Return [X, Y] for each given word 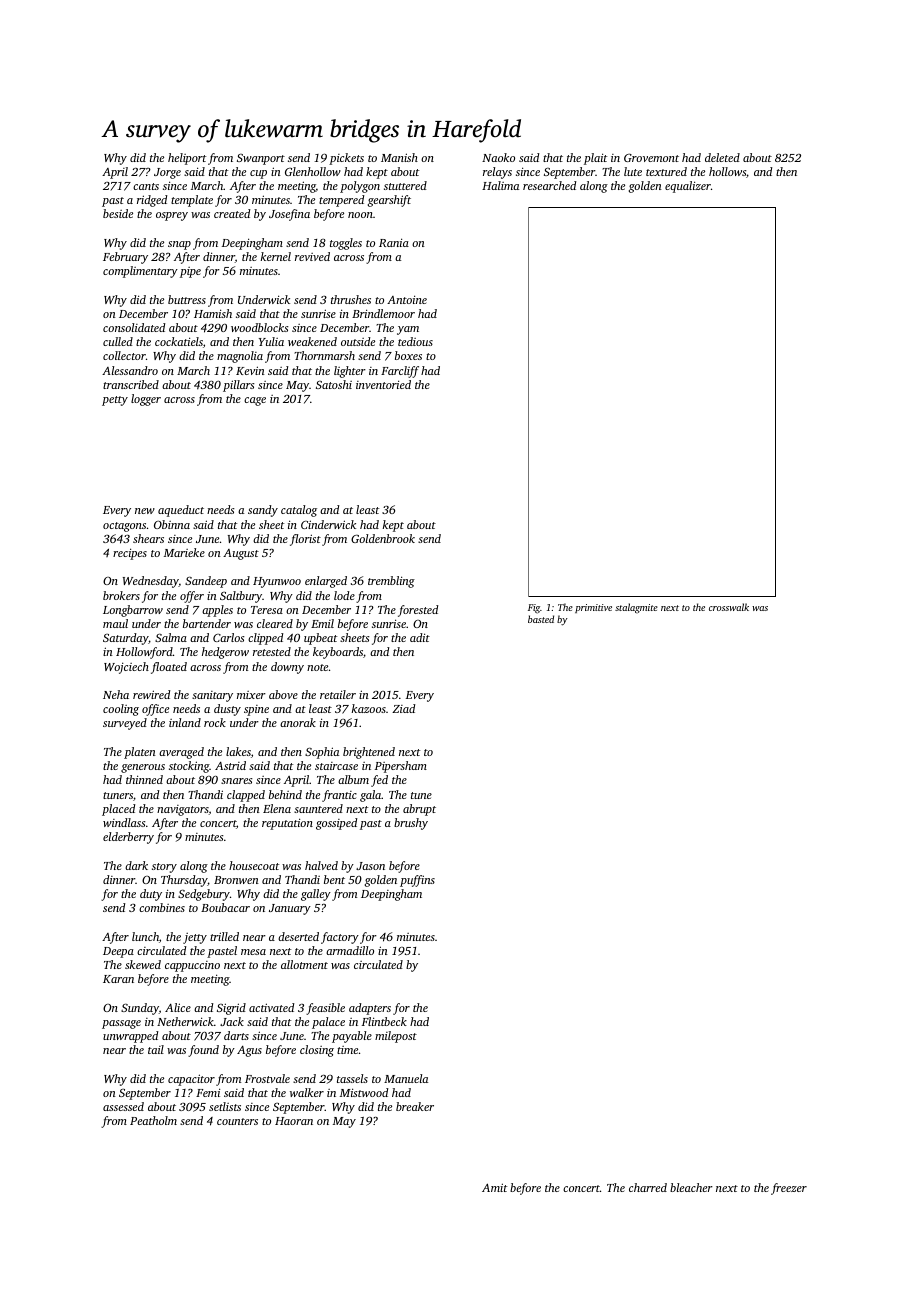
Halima [500, 185]
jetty [195, 938]
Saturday [126, 639]
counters [237, 1121]
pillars [239, 386]
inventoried [383, 384]
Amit [494, 1187]
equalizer [688, 187]
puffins [417, 881]
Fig [534, 609]
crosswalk [729, 607]
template [192, 201]
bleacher [691, 1187]
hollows [727, 171]
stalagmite [636, 608]
